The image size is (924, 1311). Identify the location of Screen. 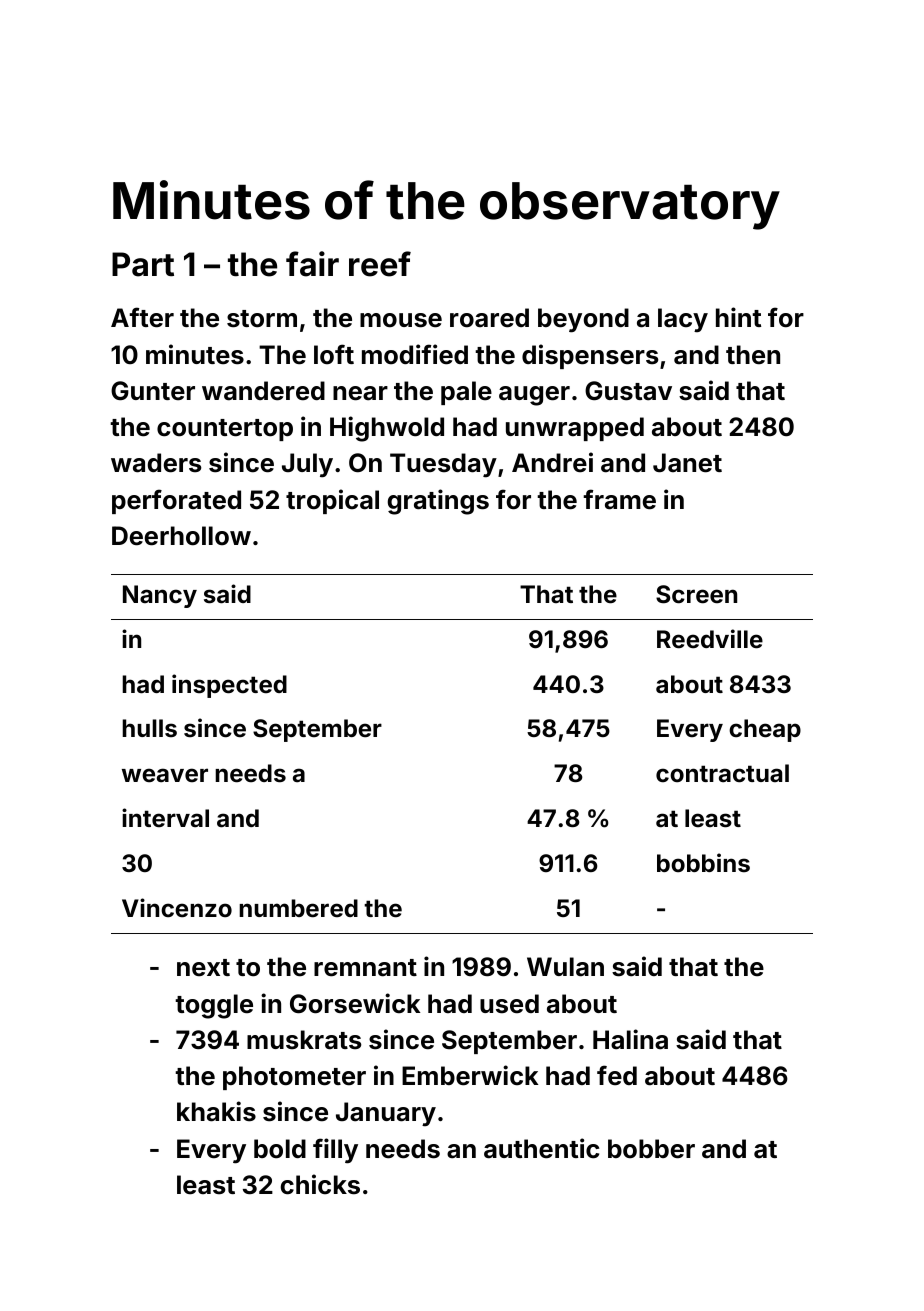
(696, 594).
